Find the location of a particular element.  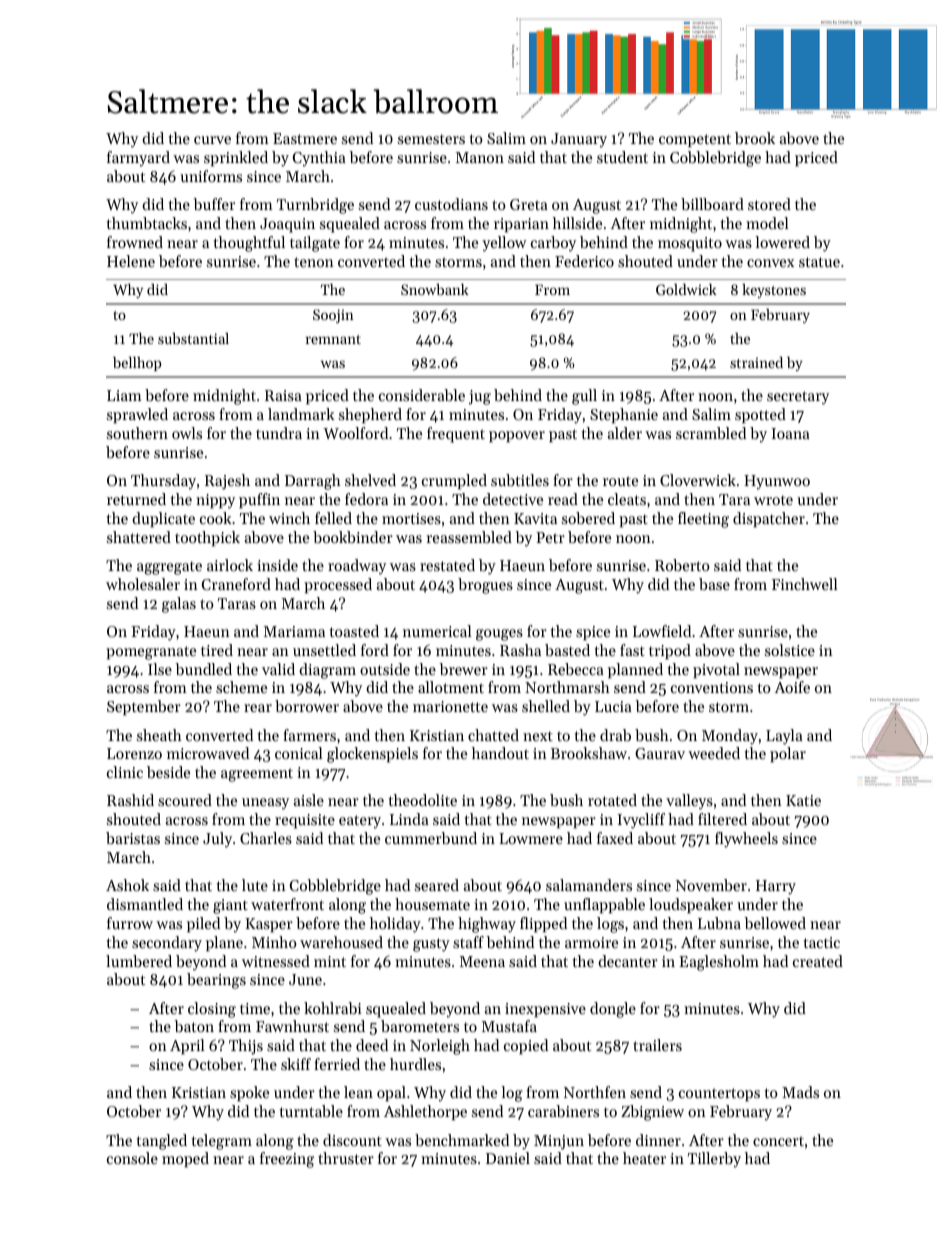

kohlrabi is located at coordinates (333, 1008).
